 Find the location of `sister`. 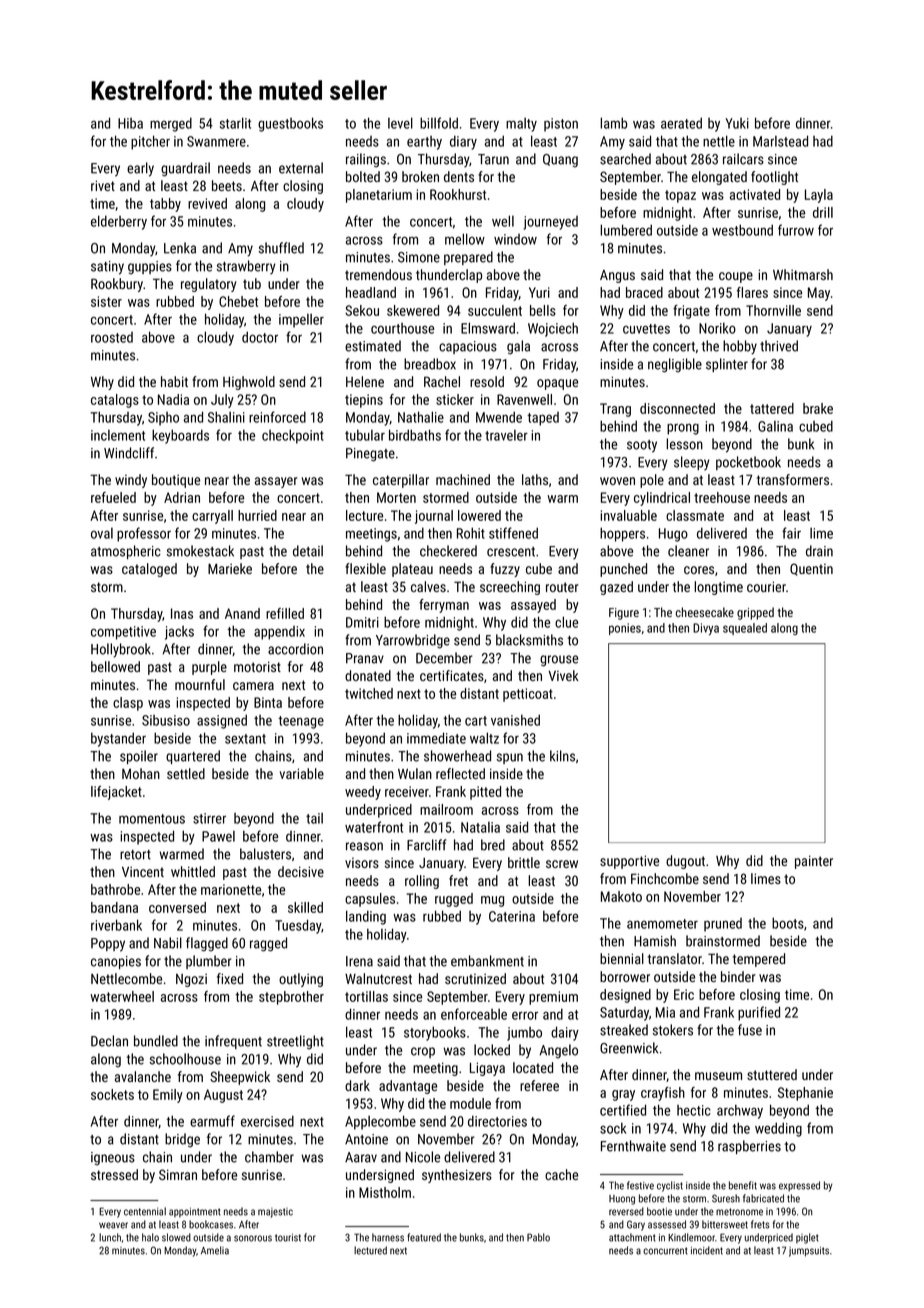

sister is located at coordinates (106, 301).
